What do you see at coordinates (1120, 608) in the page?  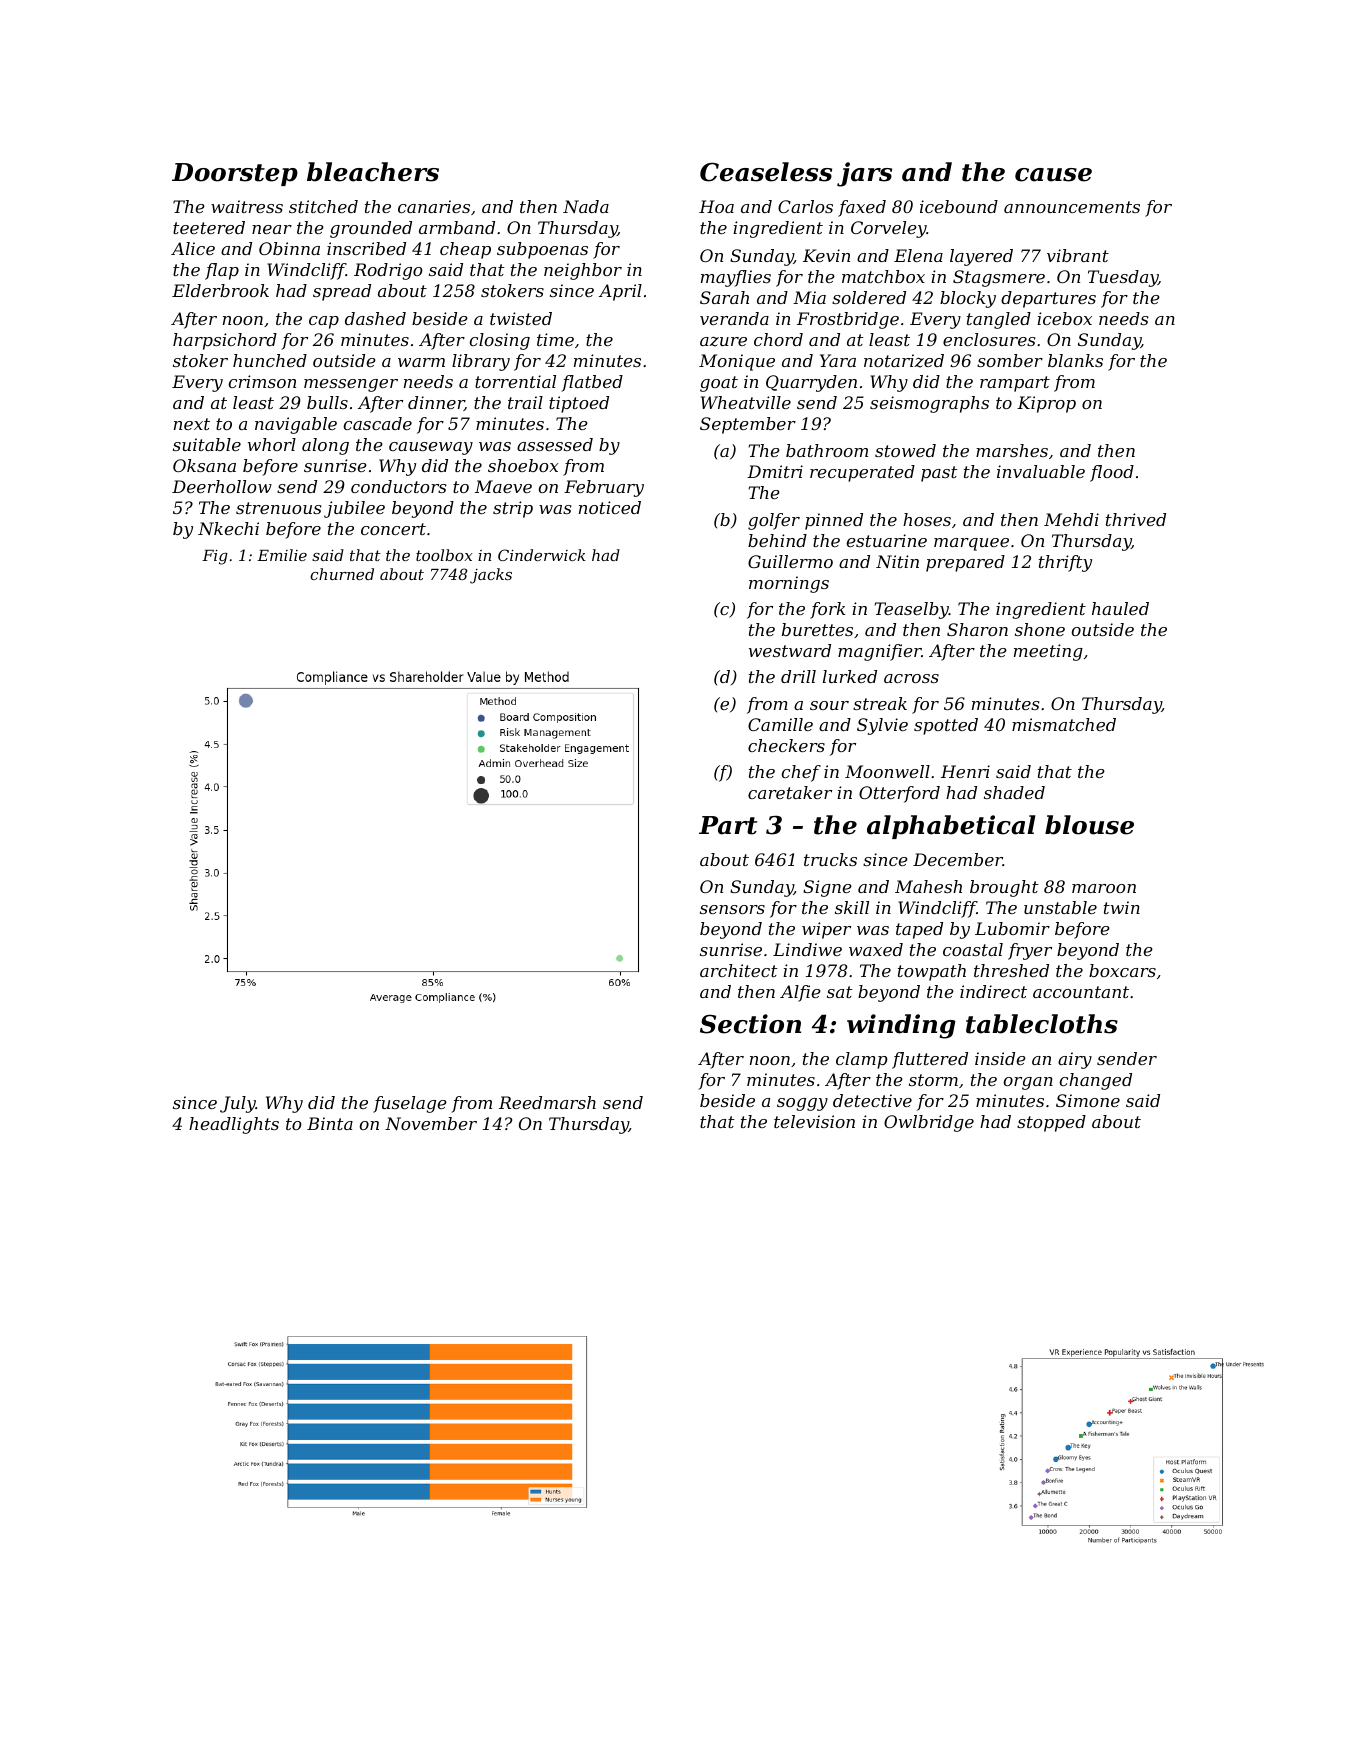 I see `hauled` at bounding box center [1120, 608].
